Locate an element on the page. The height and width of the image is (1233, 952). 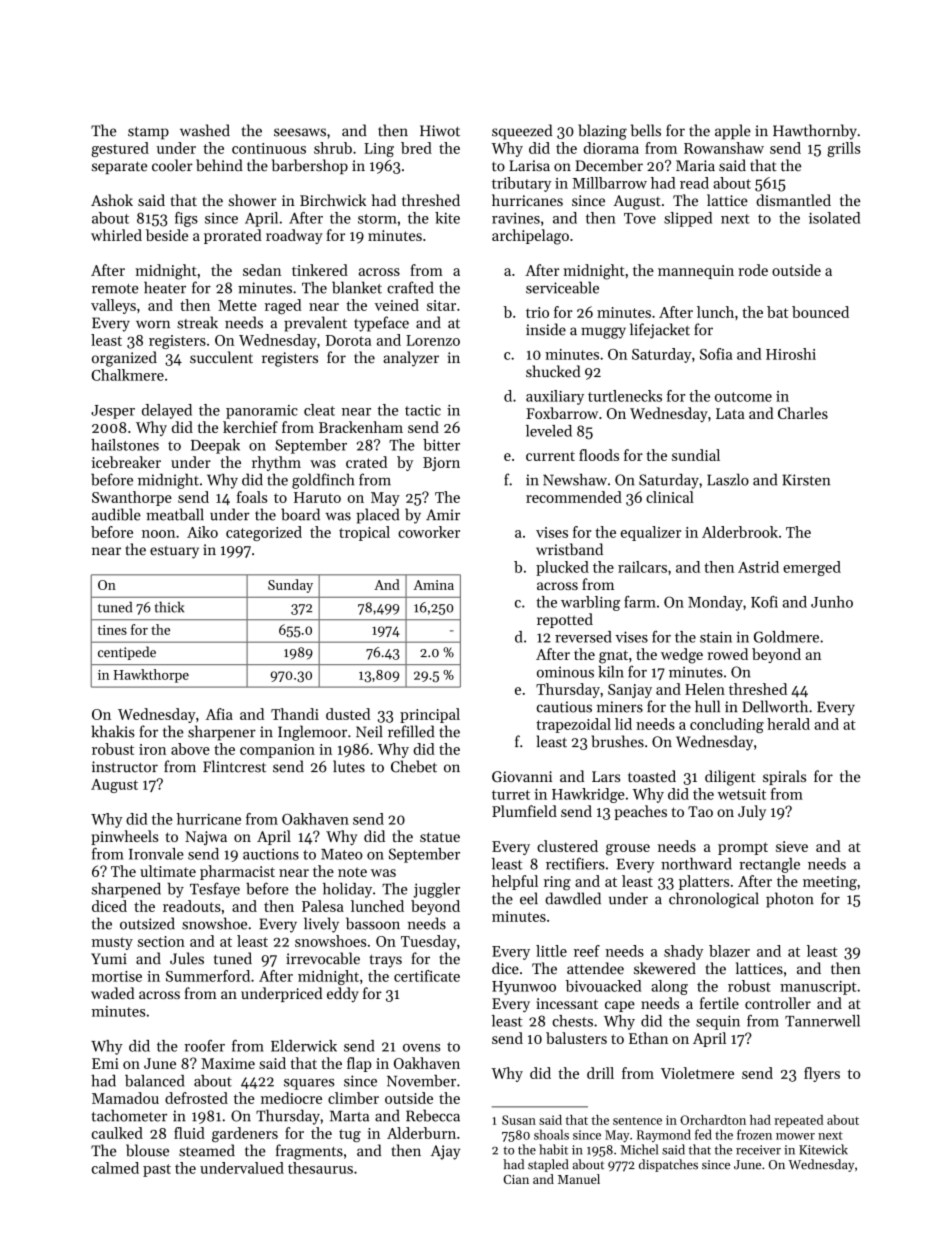
icebreaker is located at coordinates (126, 462).
